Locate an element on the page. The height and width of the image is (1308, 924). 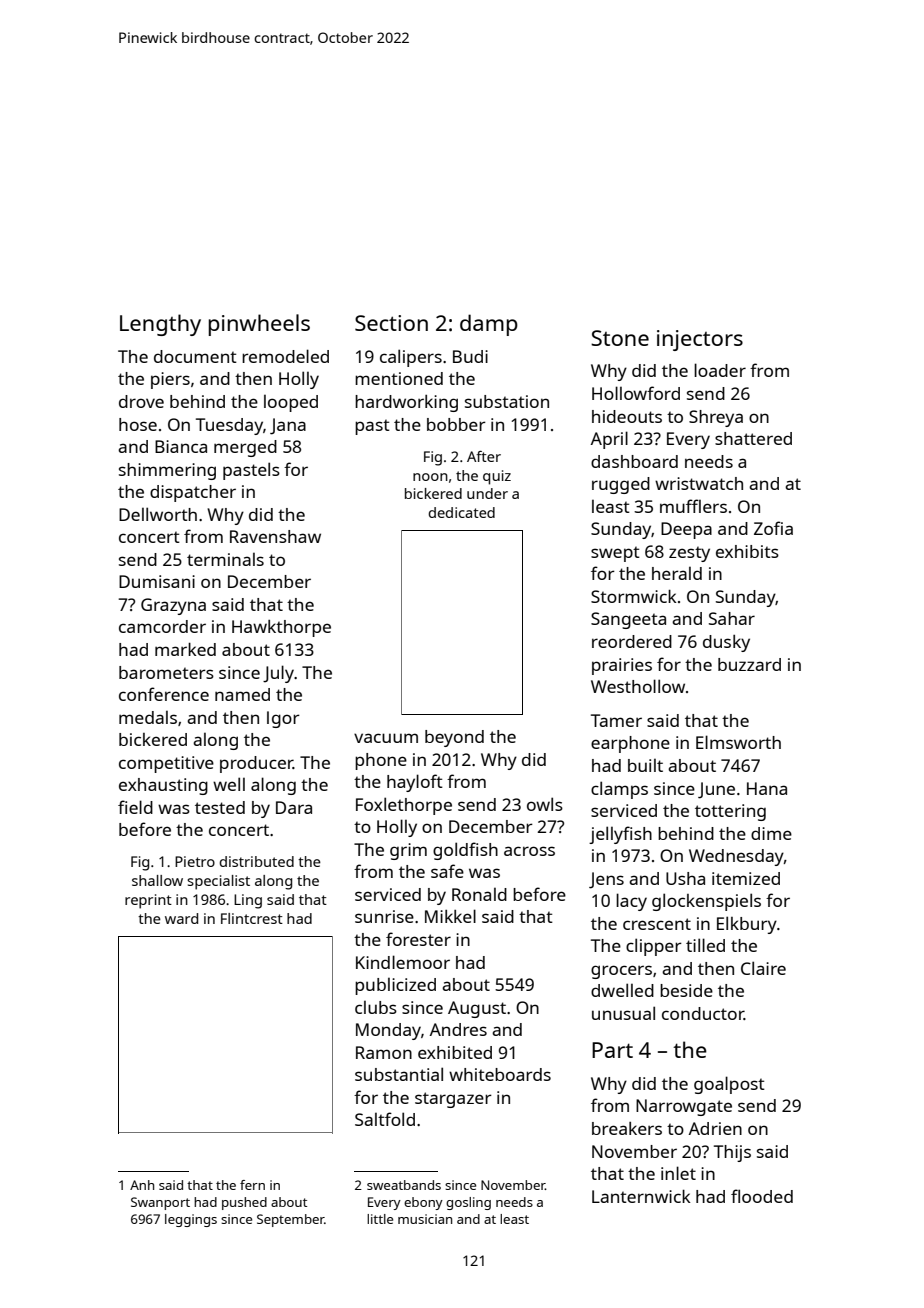
calipers is located at coordinates (411, 358).
